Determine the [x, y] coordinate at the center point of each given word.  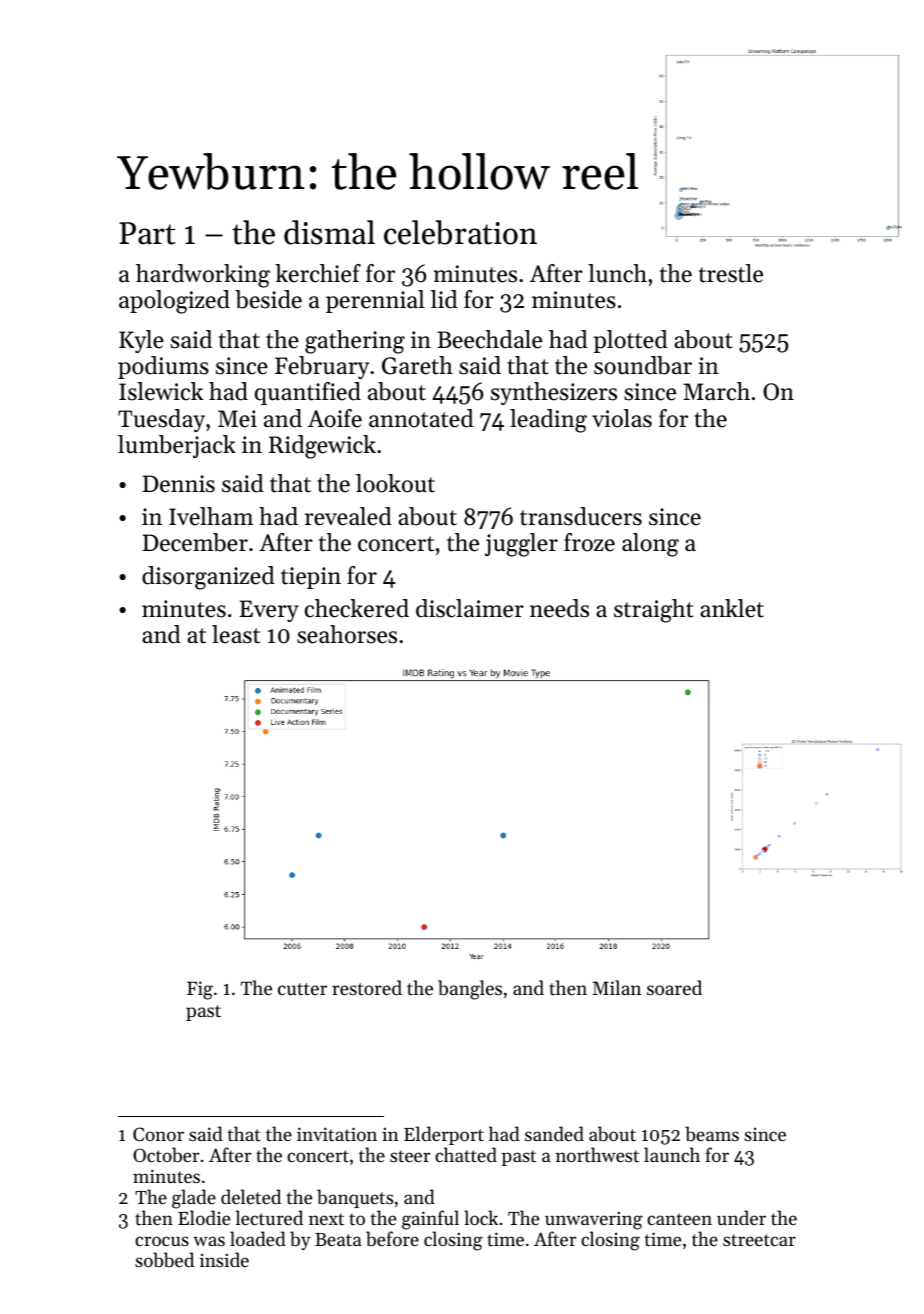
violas [622, 418]
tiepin [311, 578]
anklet [732, 608]
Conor [158, 1134]
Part [147, 233]
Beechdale [489, 339]
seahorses [347, 634]
